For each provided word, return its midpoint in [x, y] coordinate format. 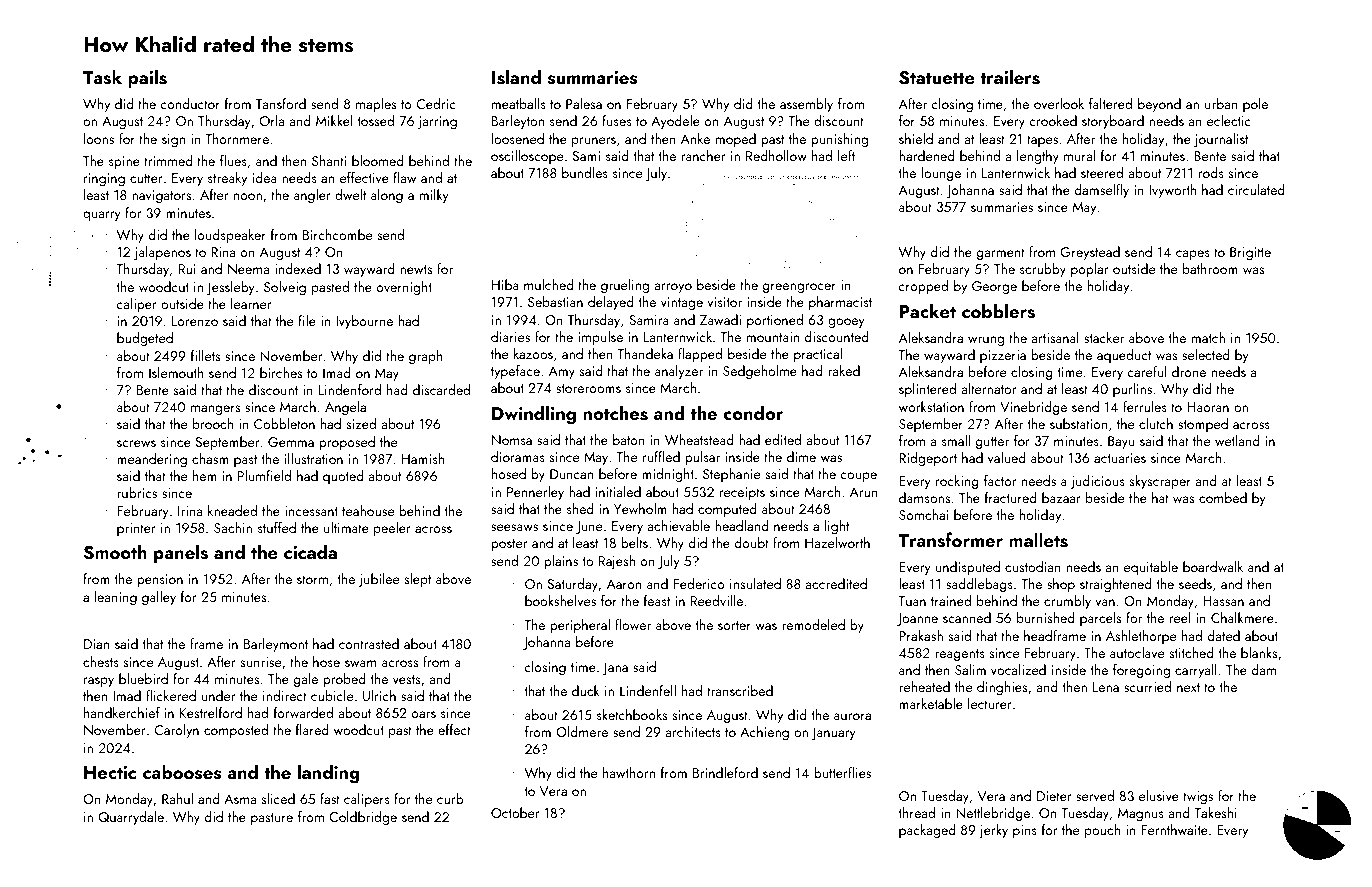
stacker [1104, 337]
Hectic [110, 772]
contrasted [369, 643]
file [307, 320]
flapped [700, 355]
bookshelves [560, 600]
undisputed [968, 568]
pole [1255, 105]
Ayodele [675, 122]
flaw [404, 177]
